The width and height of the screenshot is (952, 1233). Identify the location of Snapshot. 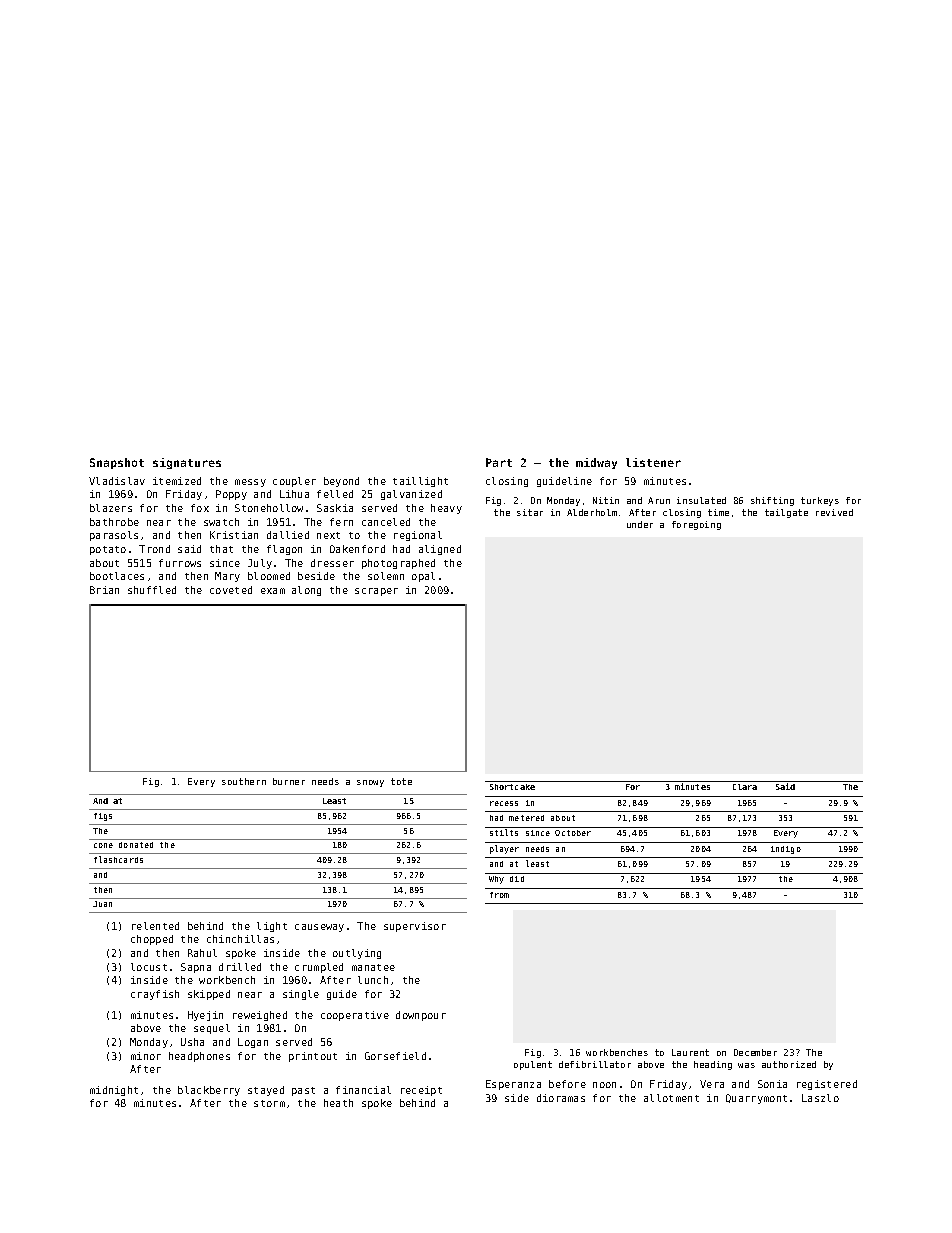
(117, 463).
